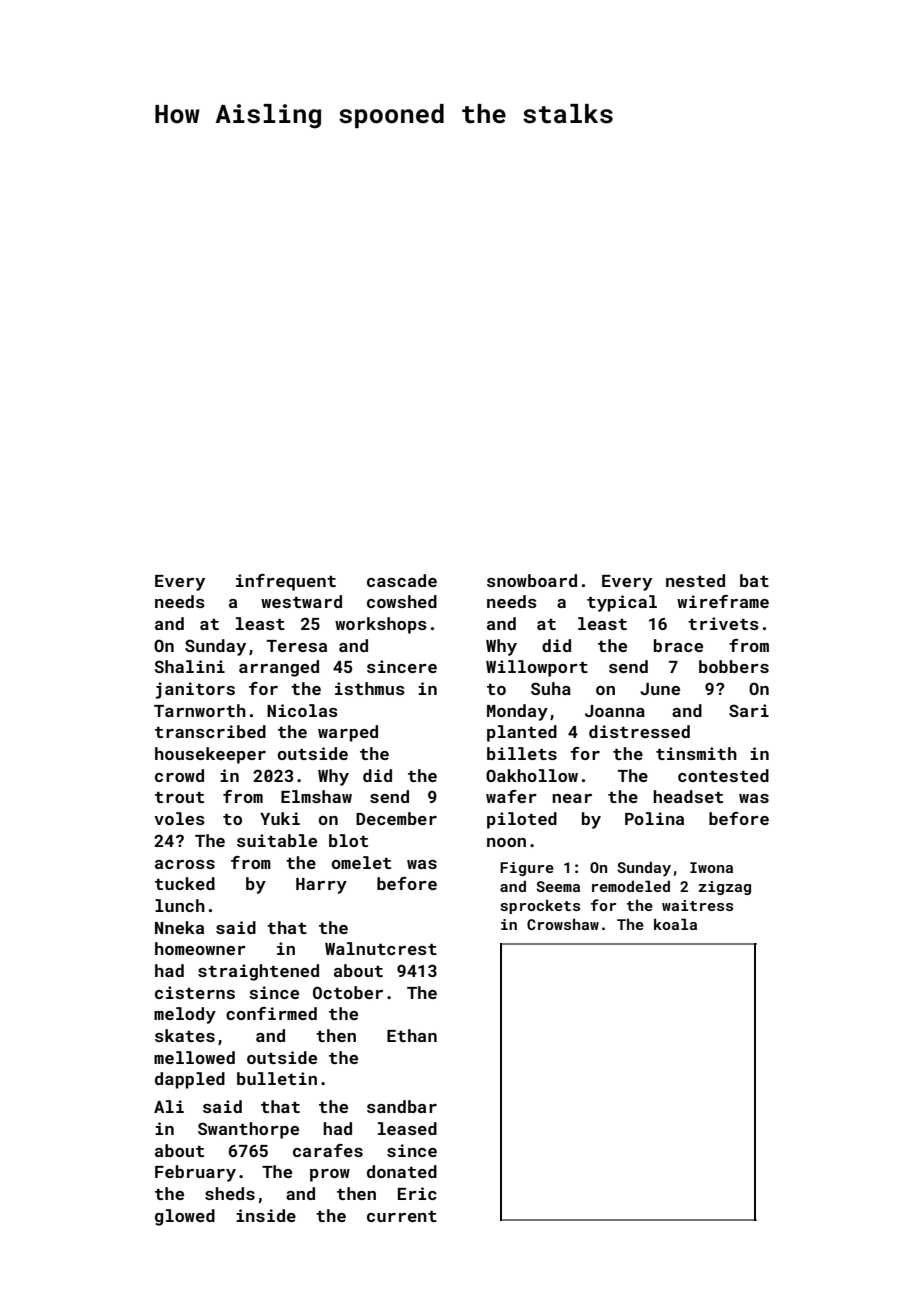  Describe the element at coordinates (180, 905) in the image. I see `lunch` at that location.
